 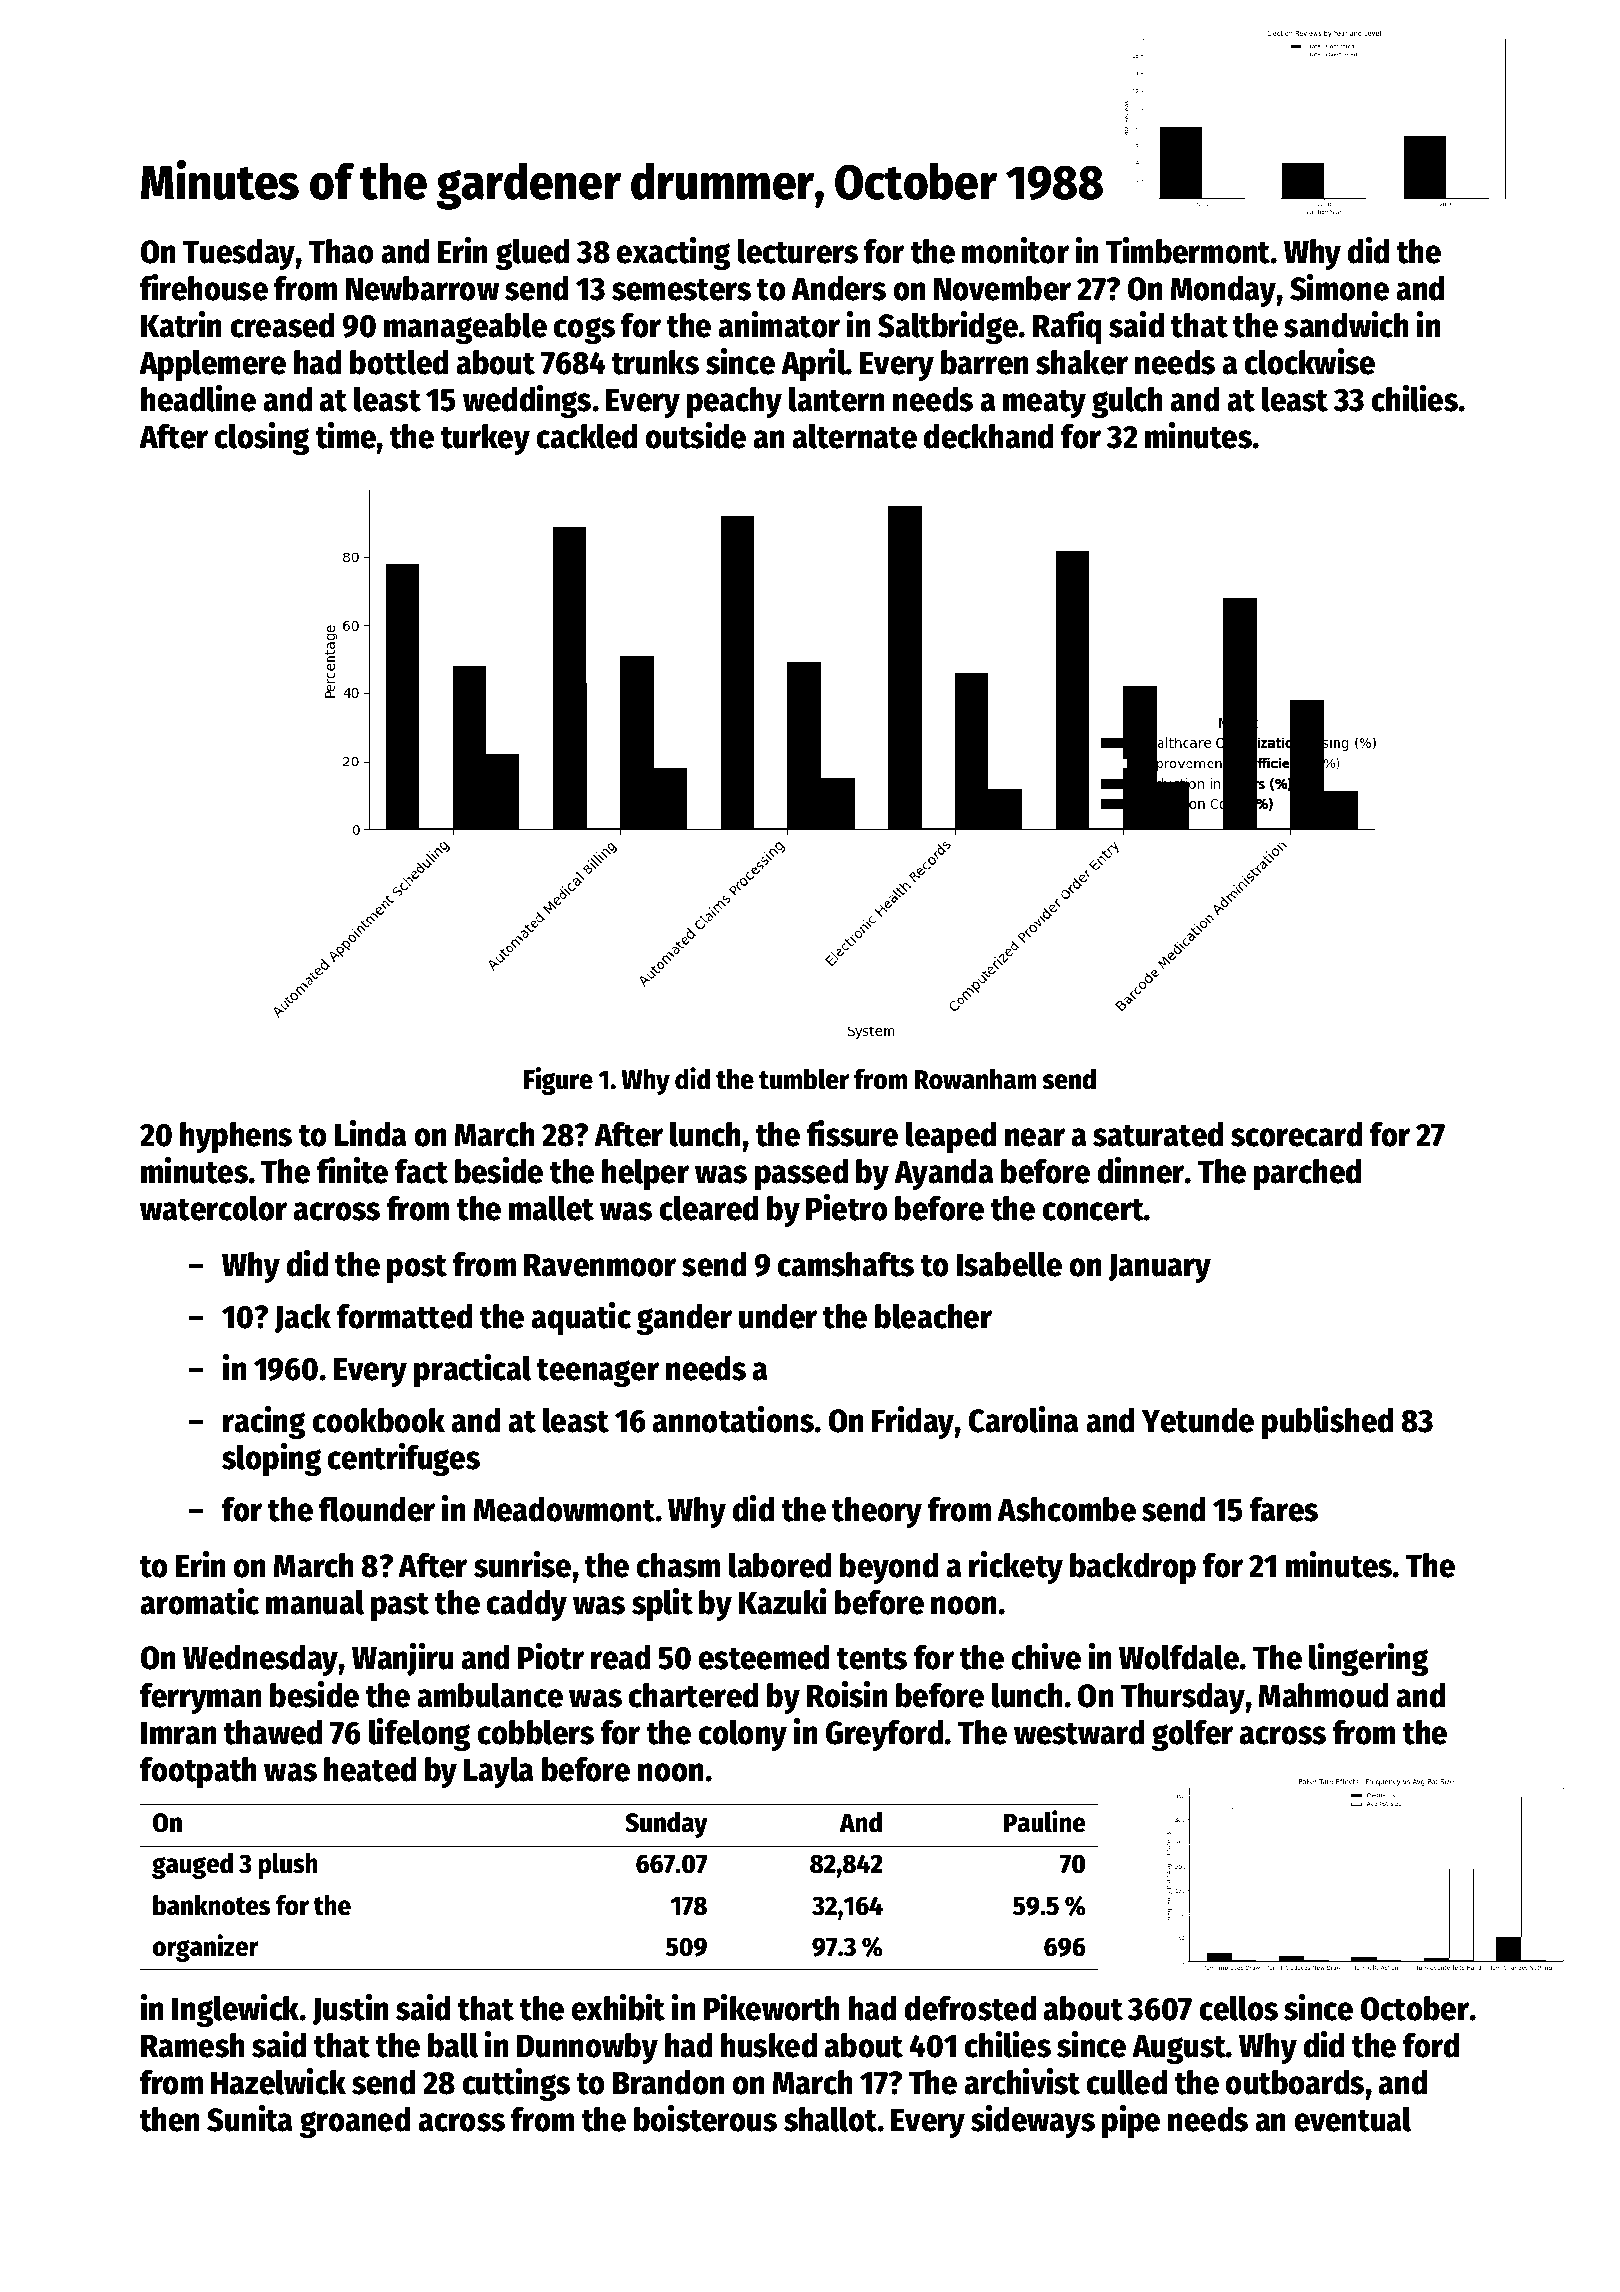 What do you see at coordinates (798, 251) in the page?
I see `lecturers` at bounding box center [798, 251].
